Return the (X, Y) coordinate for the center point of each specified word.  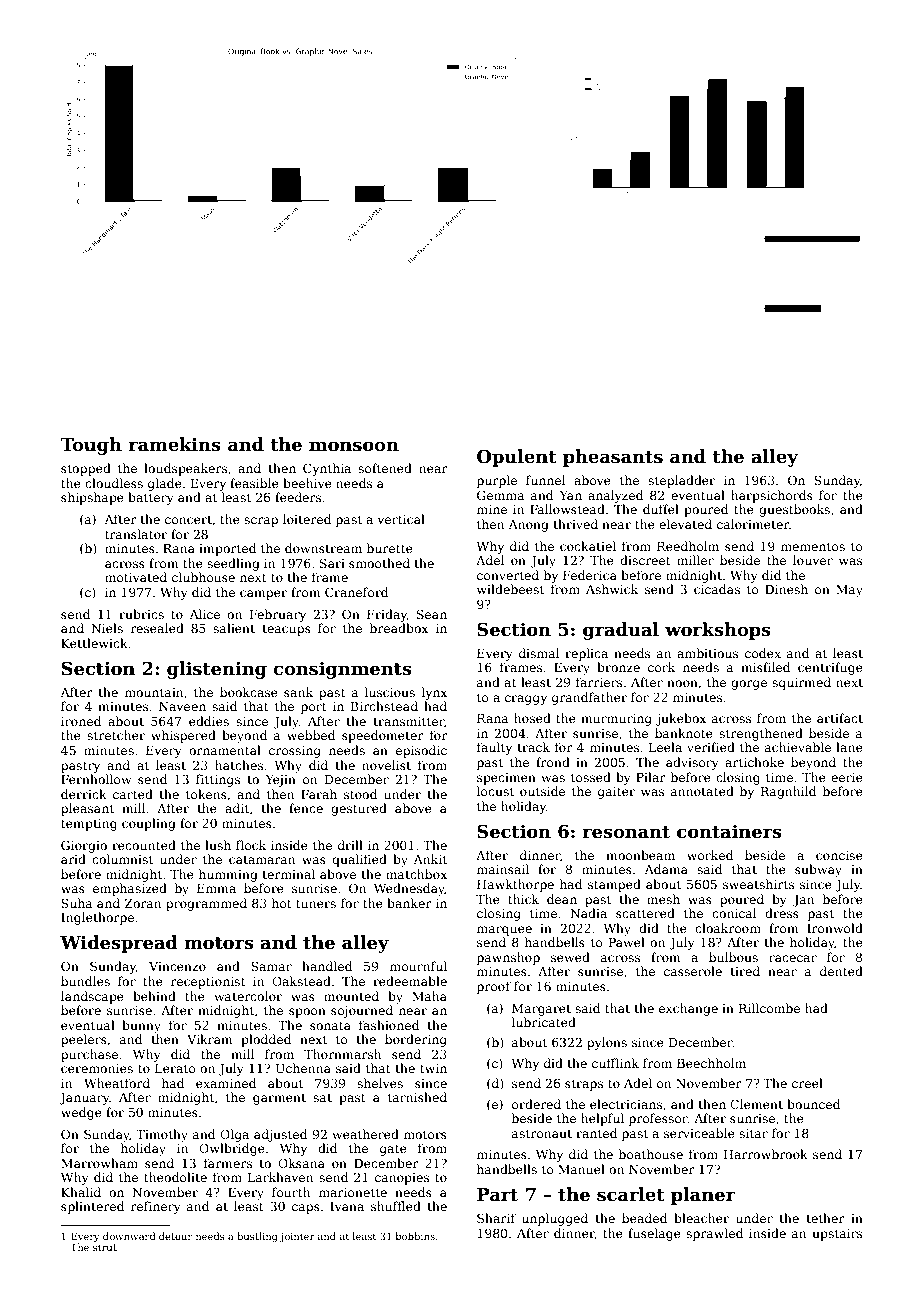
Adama (666, 869)
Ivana (347, 1206)
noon (682, 683)
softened (385, 468)
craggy (526, 700)
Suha (77, 903)
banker (409, 903)
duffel (661, 509)
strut (105, 1247)
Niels (107, 628)
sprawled (714, 1234)
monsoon (354, 446)
